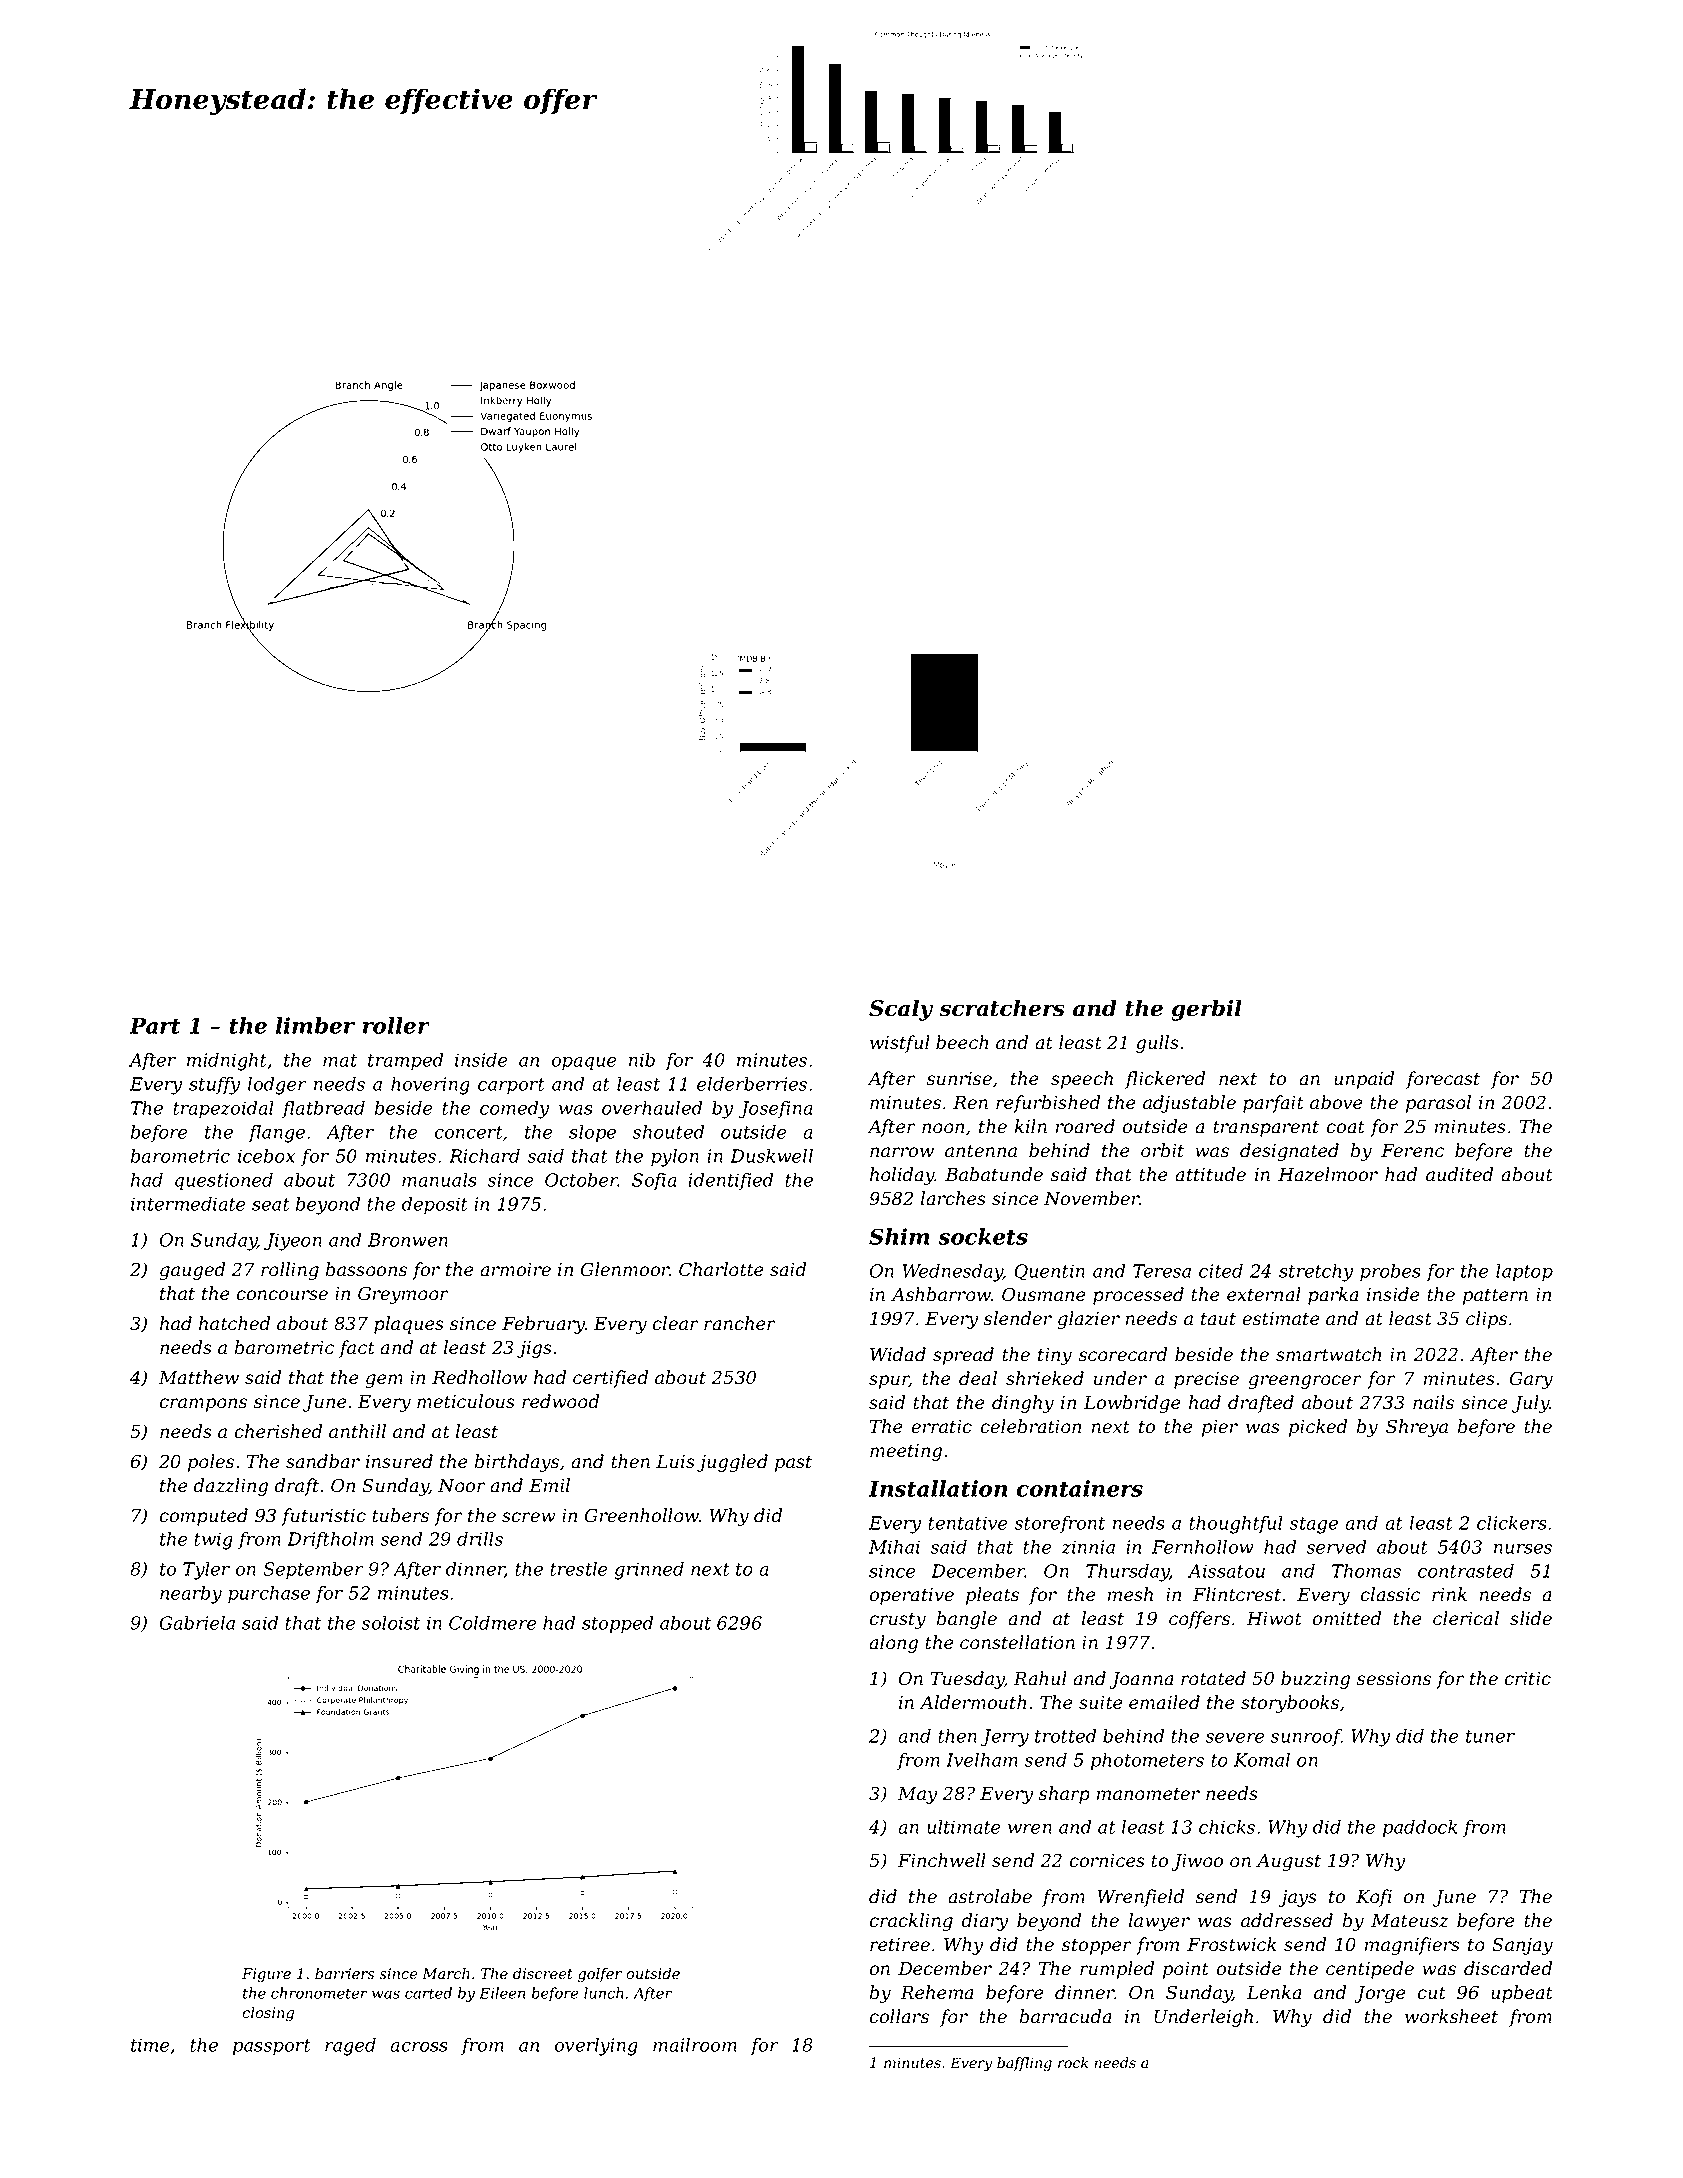  Describe the element at coordinates (793, 1464) in the document. I see `past` at that location.
